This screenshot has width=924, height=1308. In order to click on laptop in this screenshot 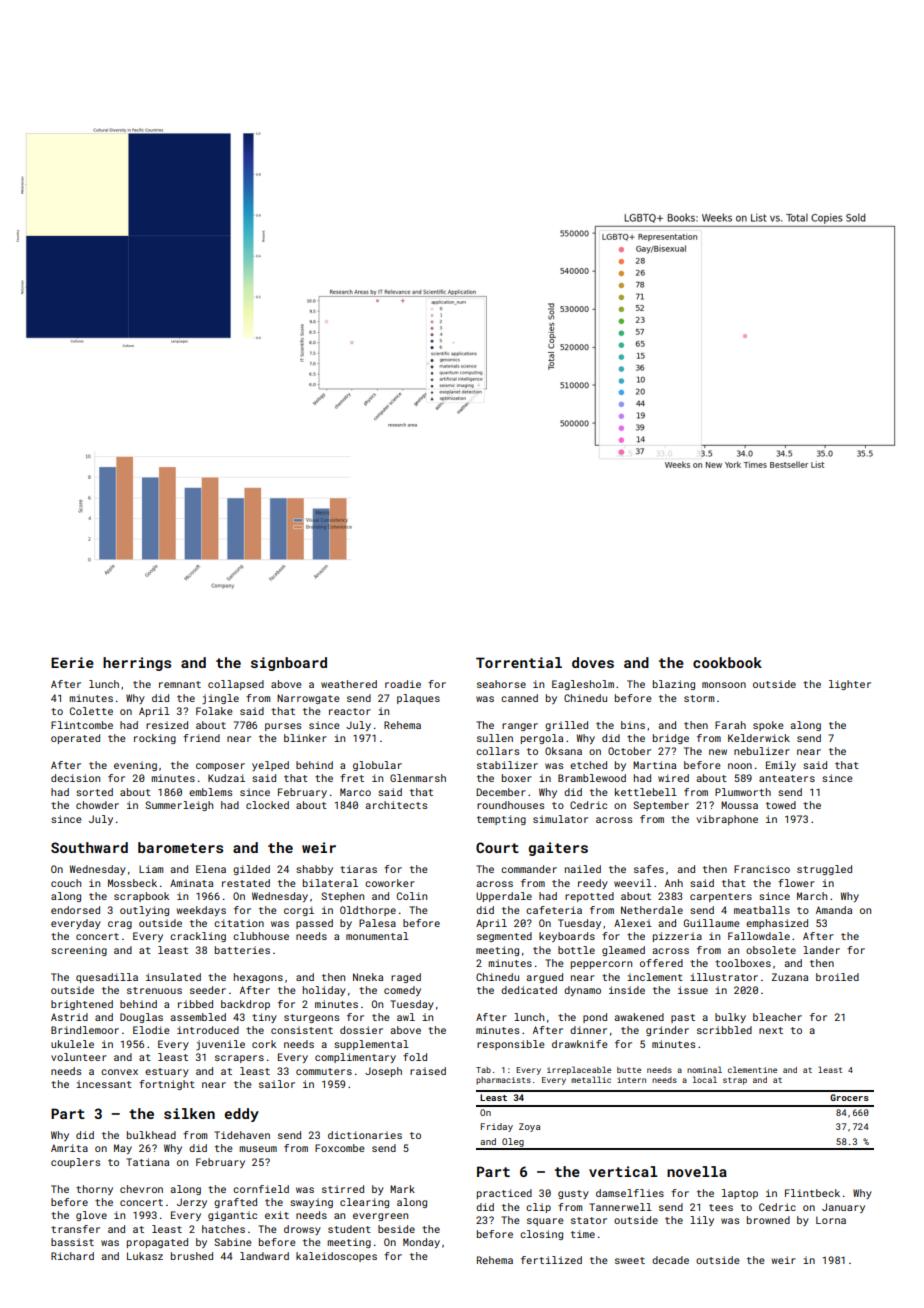, I will do `click(740, 1194)`.
